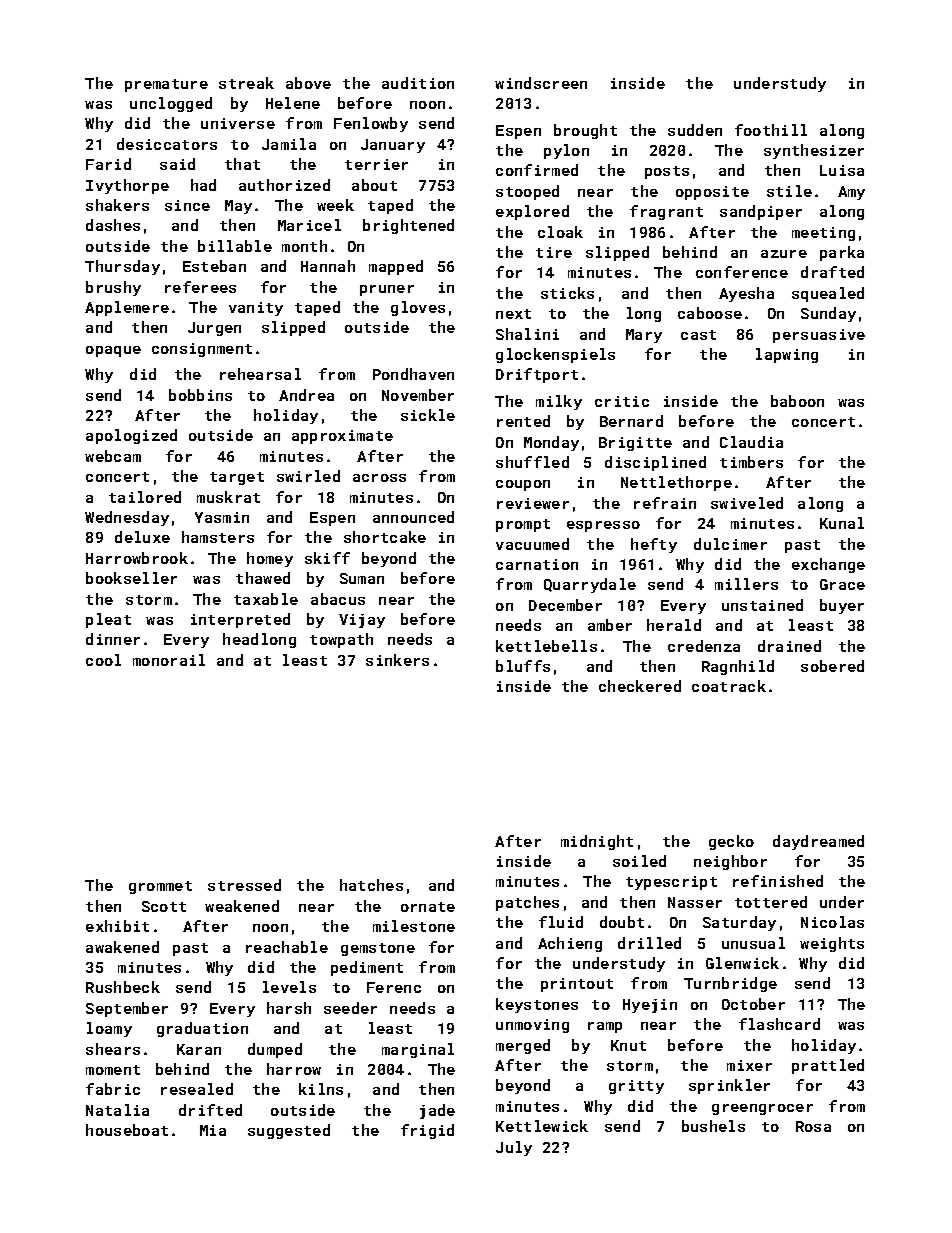  I want to click on Claudia, so click(751, 442).
